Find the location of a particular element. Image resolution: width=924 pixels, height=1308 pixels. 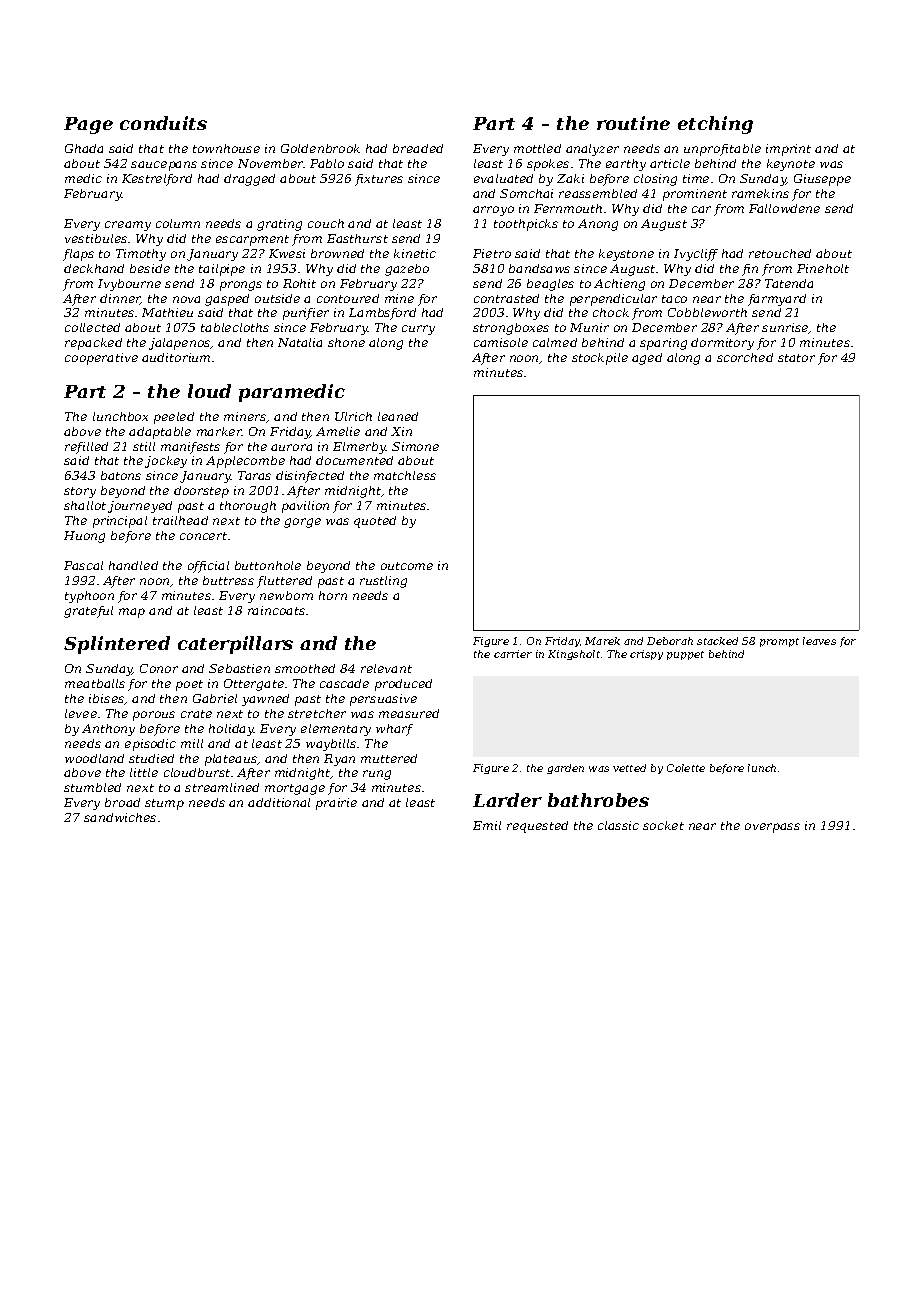

outcome is located at coordinates (407, 566).
